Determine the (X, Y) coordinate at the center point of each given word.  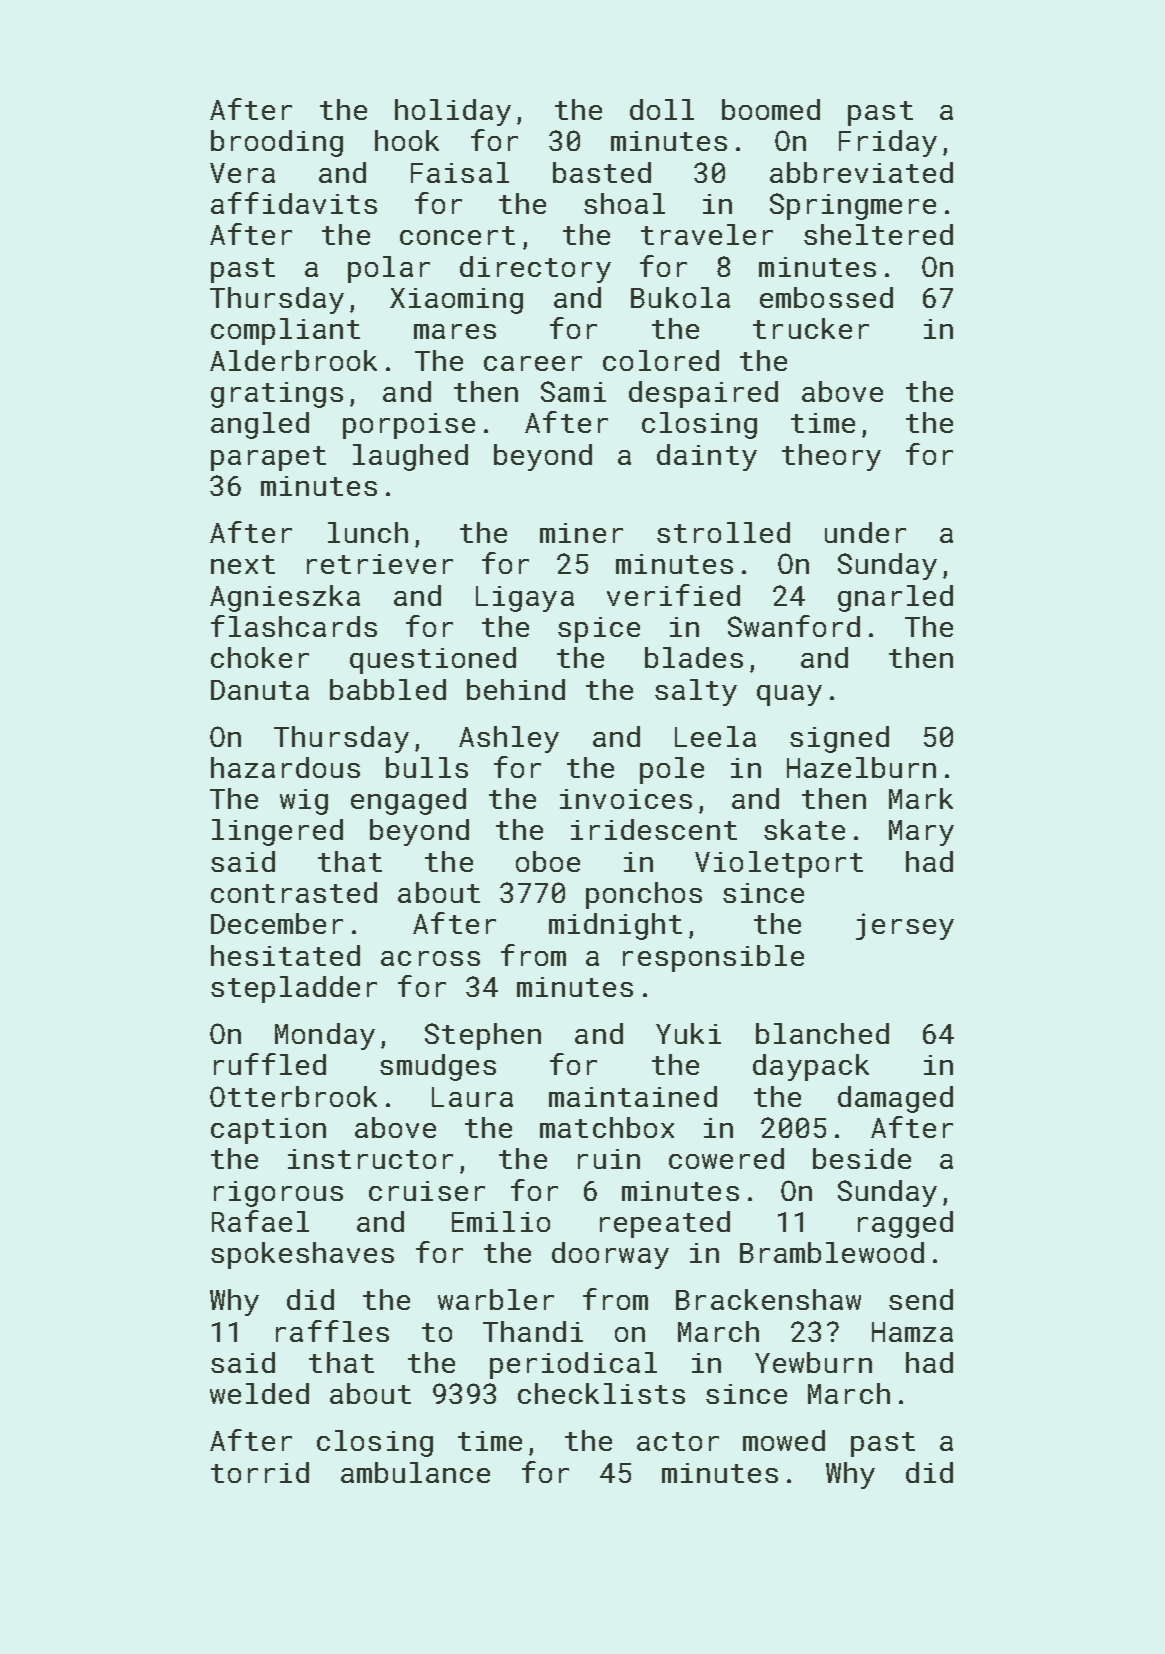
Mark (921, 798)
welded (259, 1393)
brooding (277, 143)
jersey (905, 926)
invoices (626, 799)
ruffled (270, 1064)
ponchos (644, 895)
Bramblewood (832, 1252)
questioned (433, 660)
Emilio (501, 1221)
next (243, 564)
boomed (771, 109)
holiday (453, 112)
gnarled (895, 598)
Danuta (260, 690)
